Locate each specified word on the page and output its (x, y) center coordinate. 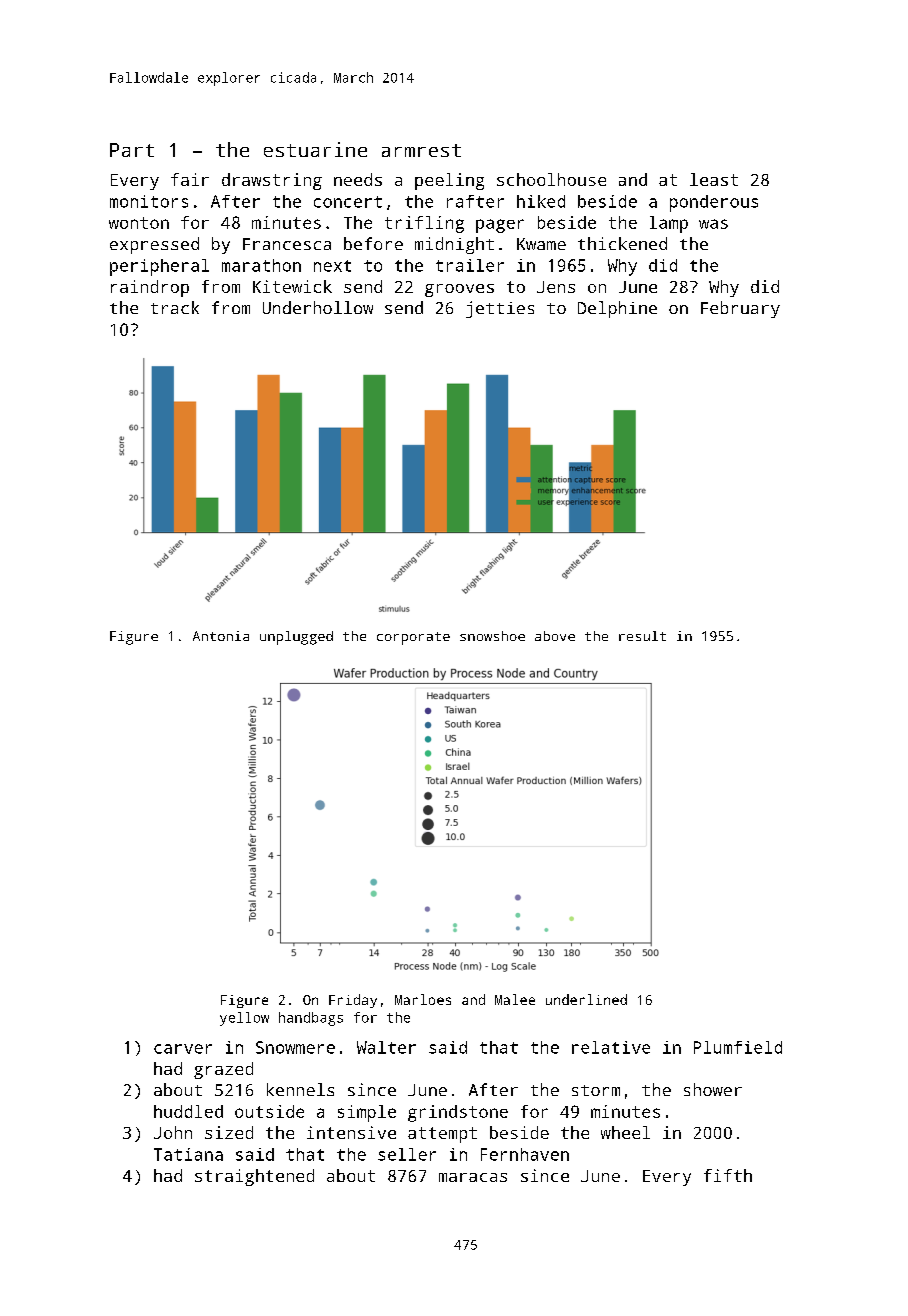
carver (183, 1049)
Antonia (221, 636)
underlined (586, 999)
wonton (139, 223)
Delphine (617, 309)
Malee (515, 999)
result (642, 636)
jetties (500, 309)
